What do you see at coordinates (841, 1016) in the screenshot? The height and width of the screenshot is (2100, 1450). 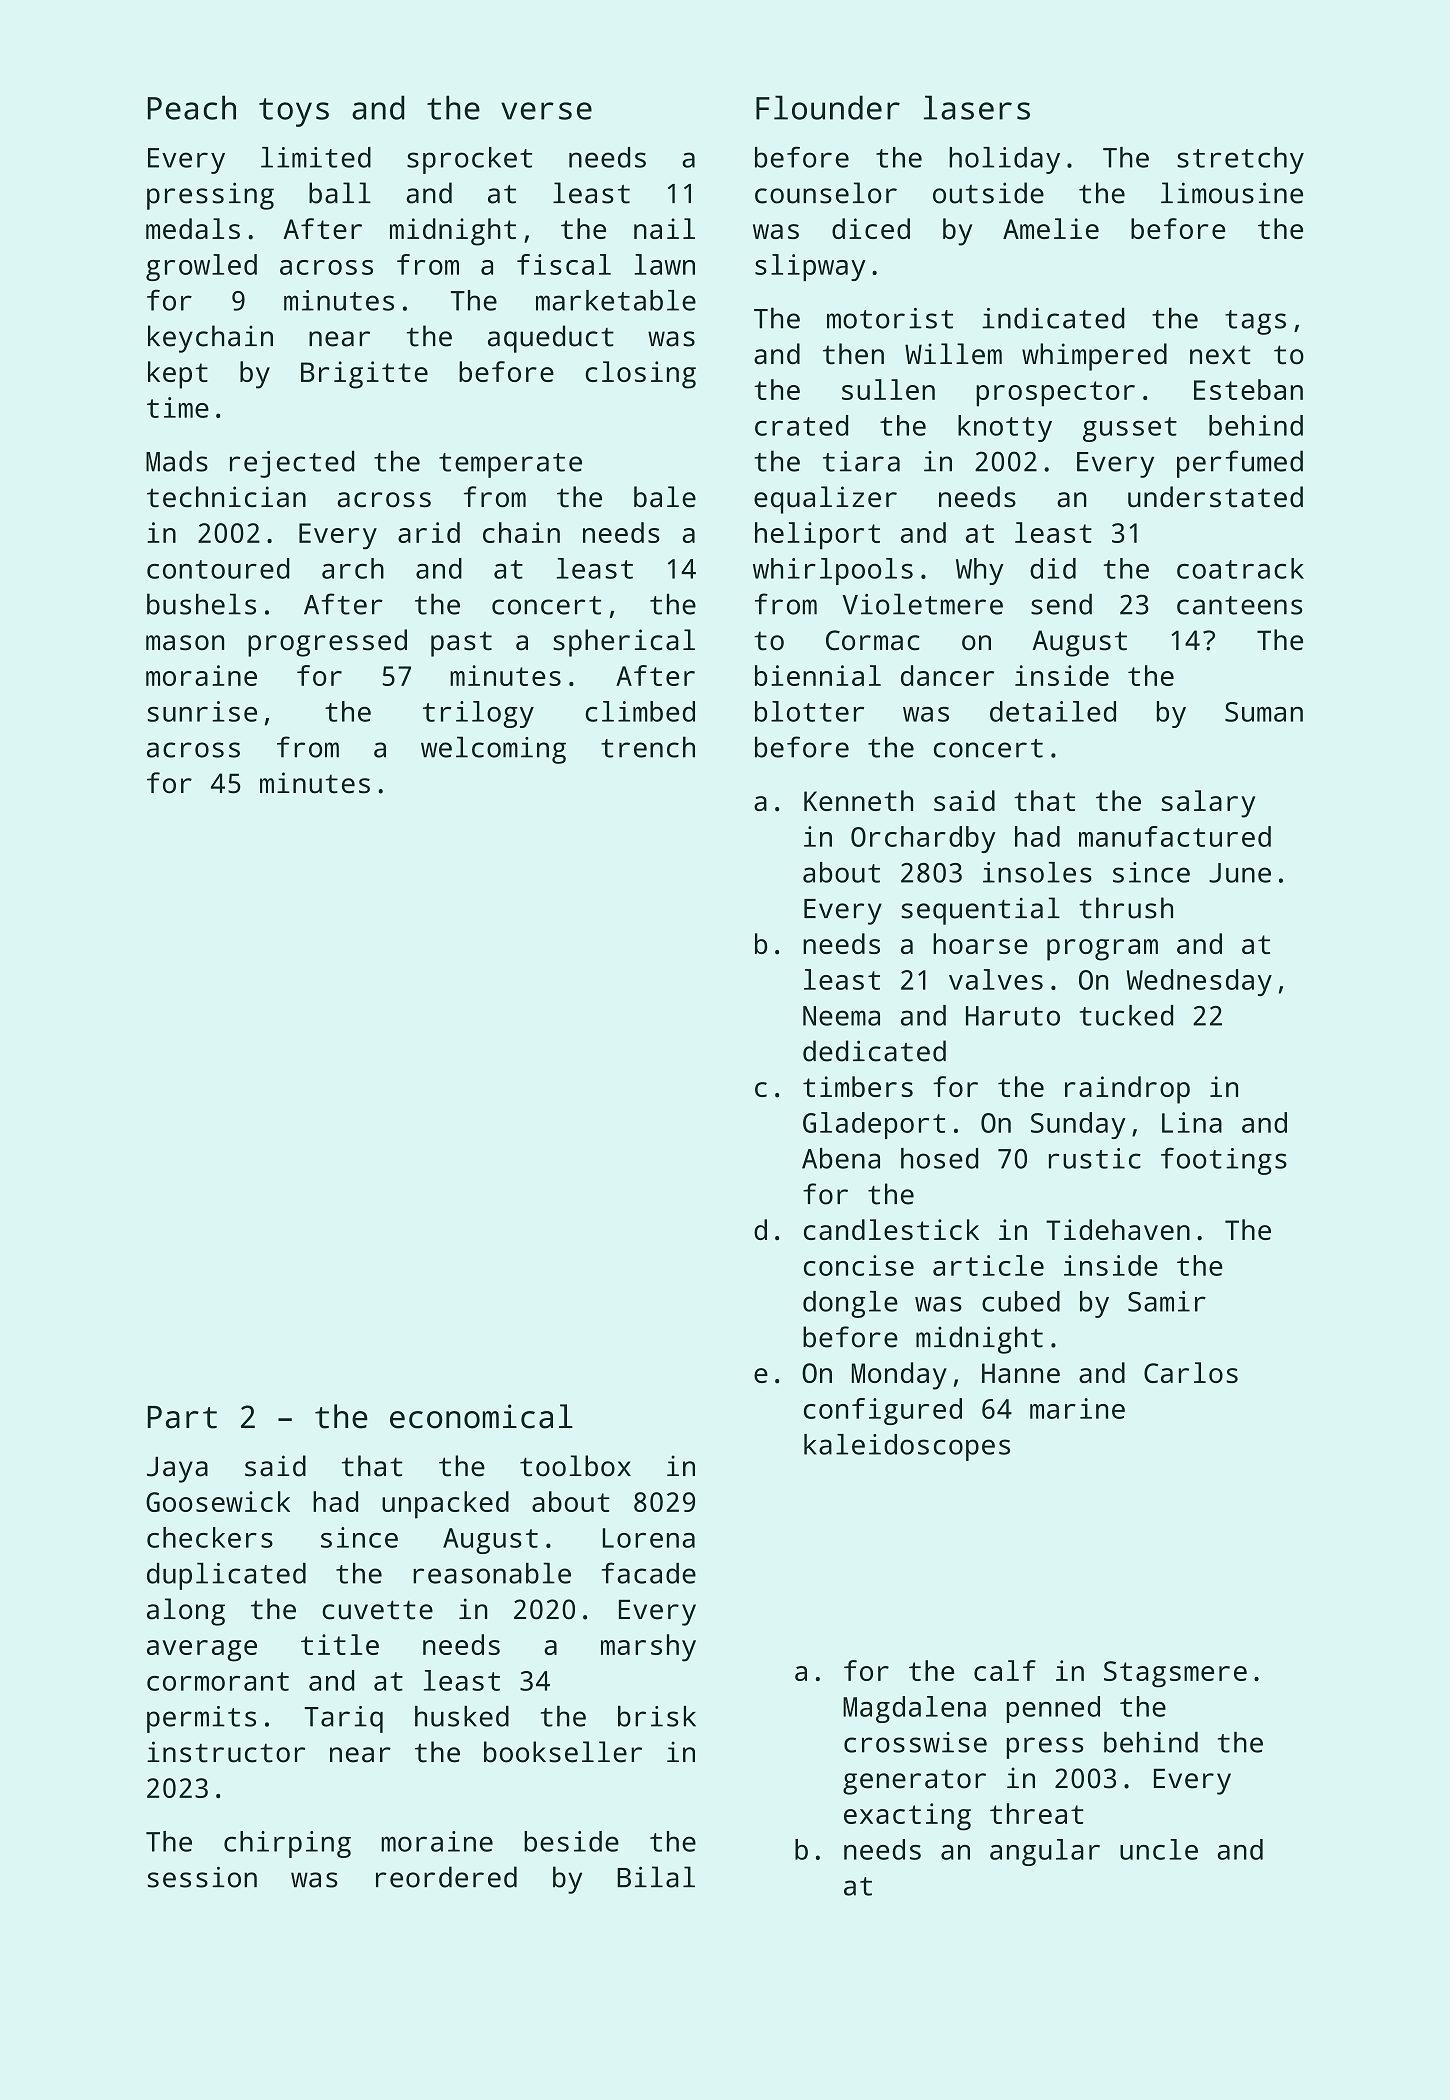 I see `Neema` at bounding box center [841, 1016].
